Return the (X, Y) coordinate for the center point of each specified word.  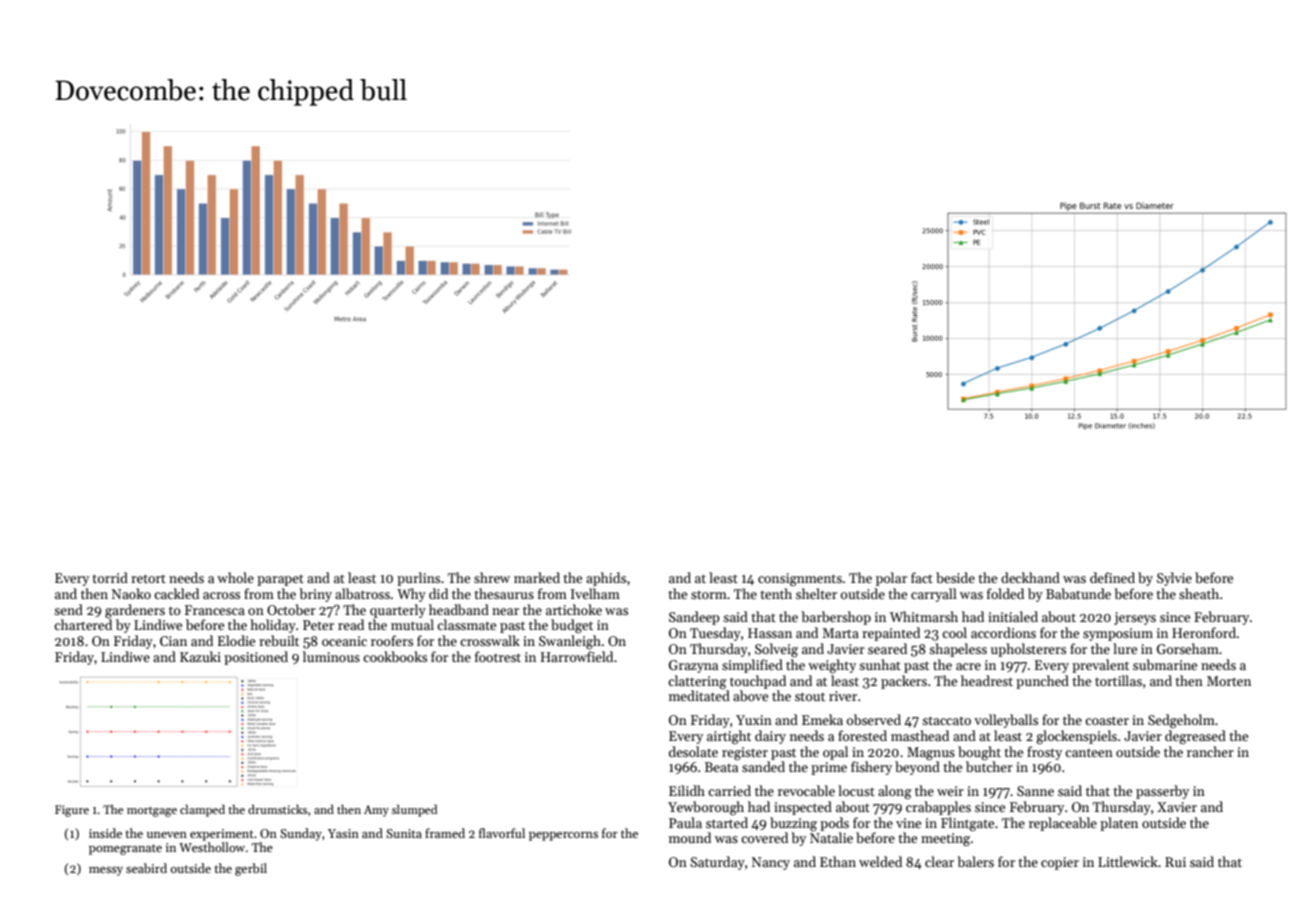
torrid (110, 577)
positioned (256, 658)
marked (537, 577)
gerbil (251, 869)
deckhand (1030, 577)
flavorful (502, 833)
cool (954, 632)
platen (1119, 824)
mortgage (152, 811)
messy (106, 871)
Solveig (776, 650)
